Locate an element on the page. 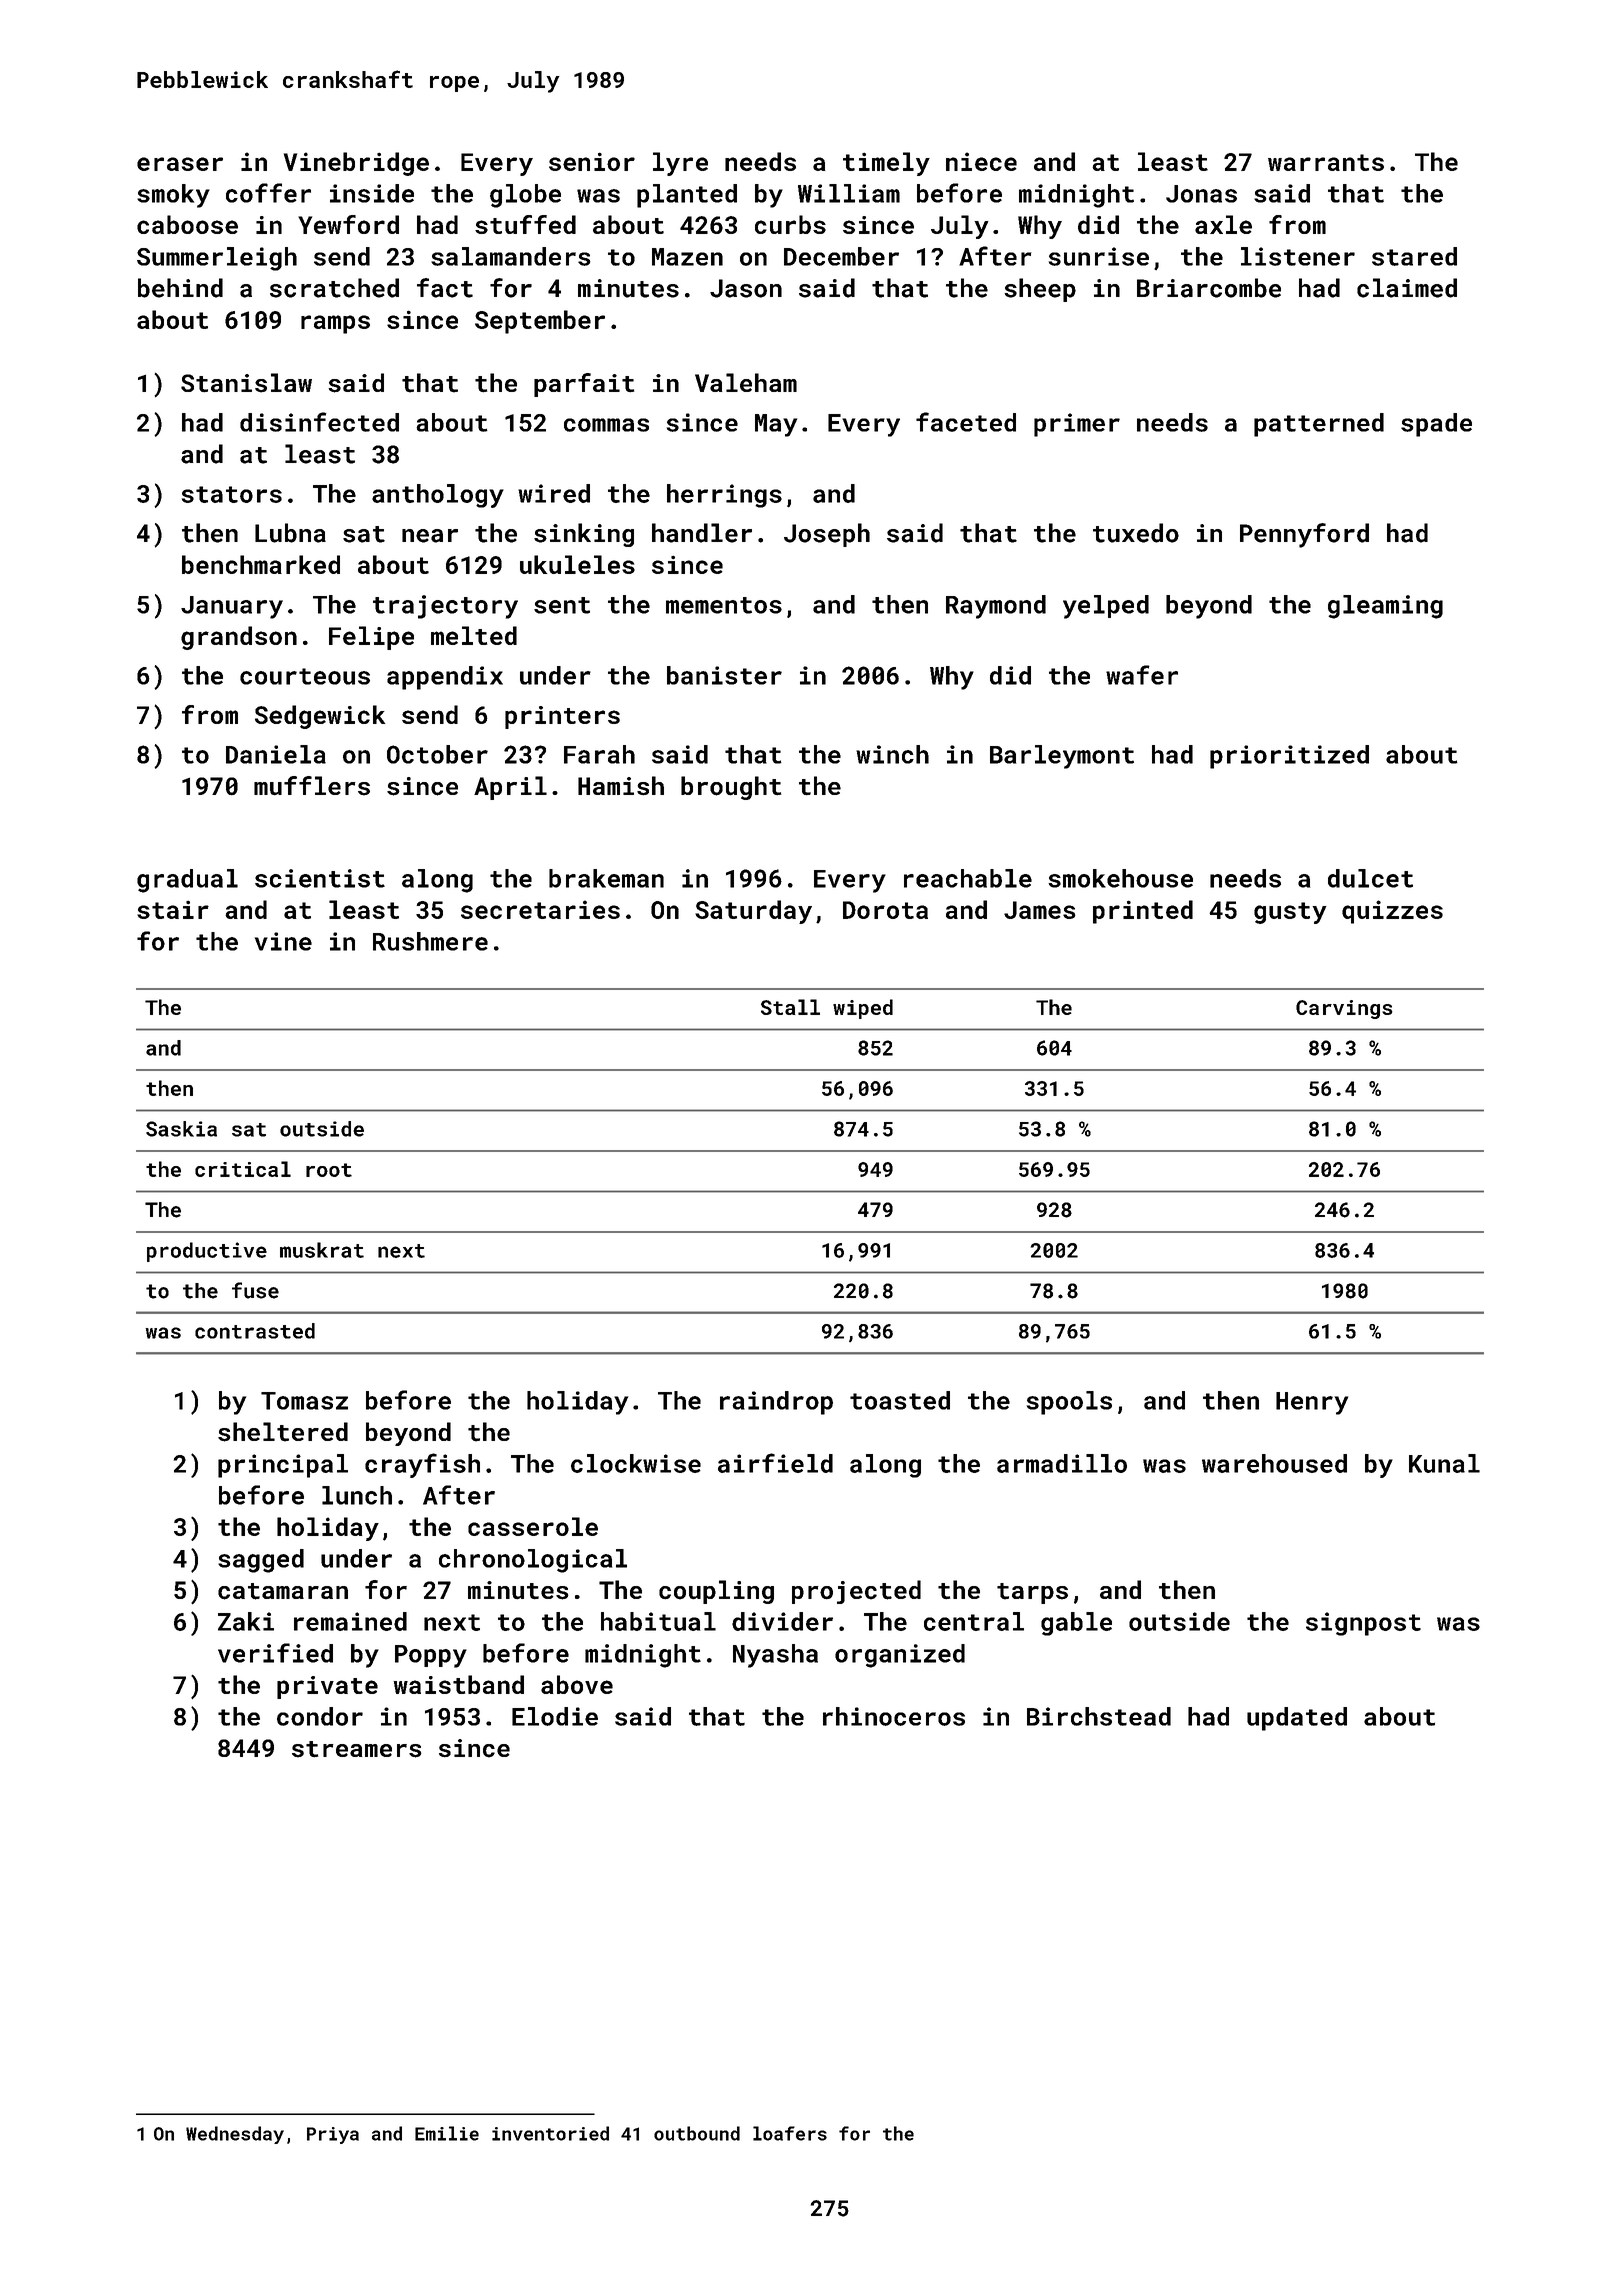 The width and height of the image is (1620, 2292). Priya is located at coordinates (333, 2135).
